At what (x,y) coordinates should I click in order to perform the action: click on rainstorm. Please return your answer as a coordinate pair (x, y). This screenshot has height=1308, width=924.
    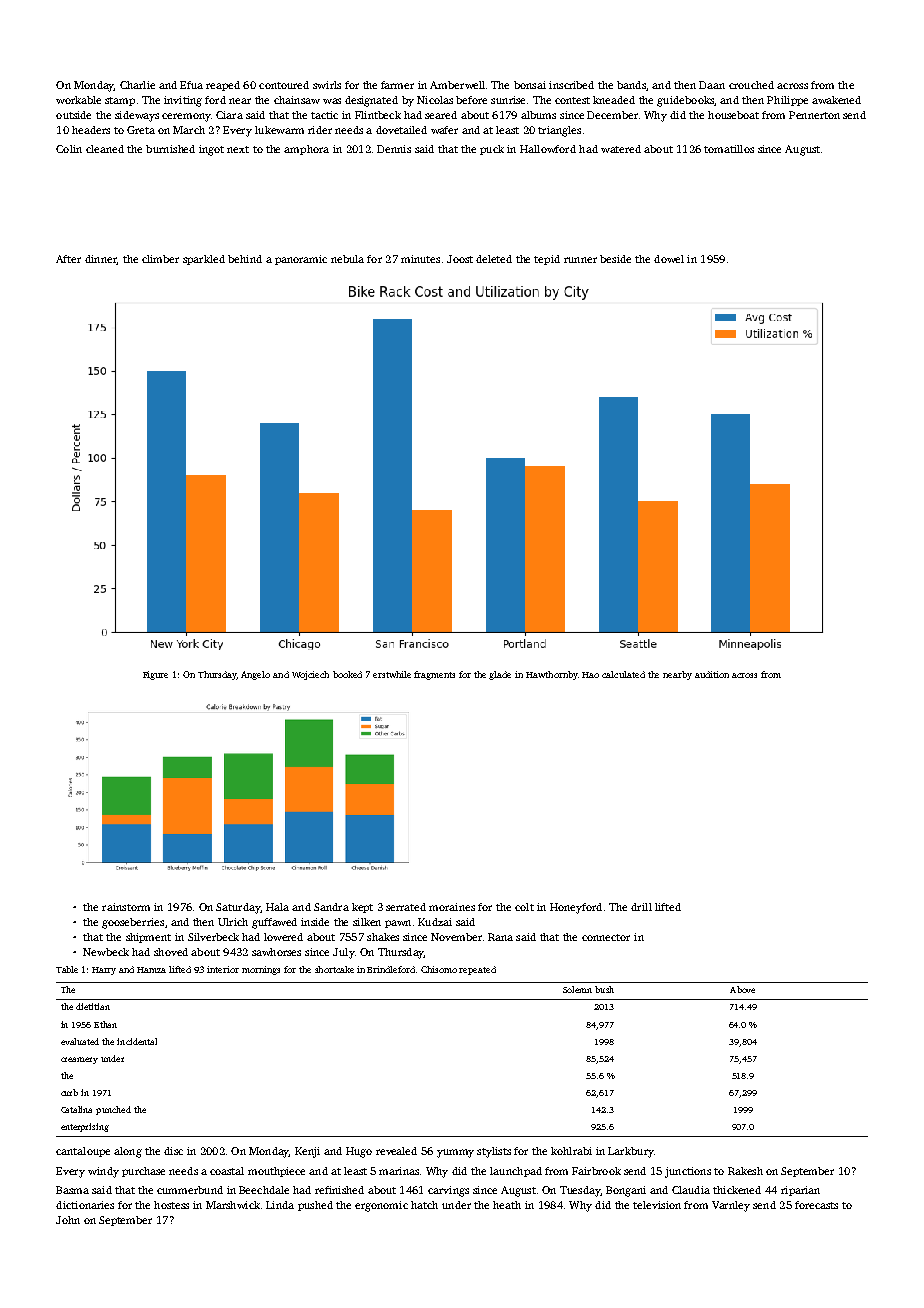
    Looking at the image, I should click on (126, 907).
